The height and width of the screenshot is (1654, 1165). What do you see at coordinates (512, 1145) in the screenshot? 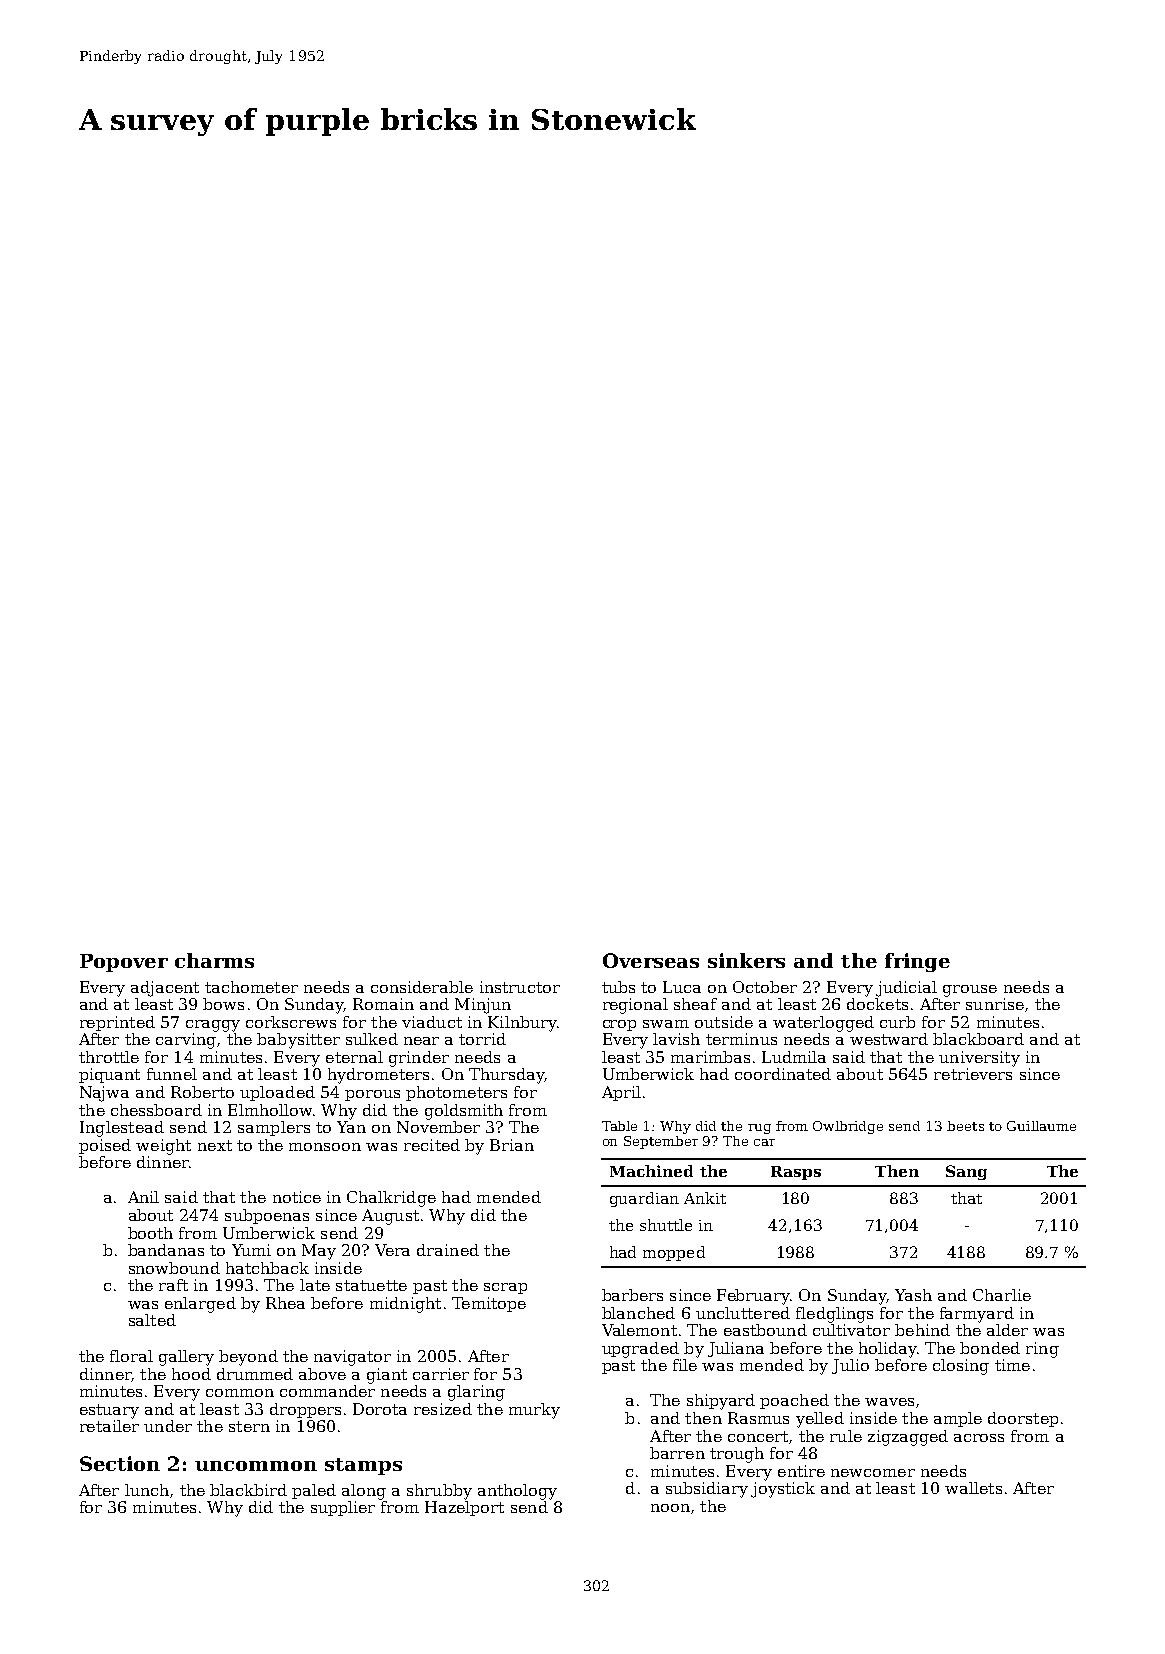
I see `Brian` at bounding box center [512, 1145].
